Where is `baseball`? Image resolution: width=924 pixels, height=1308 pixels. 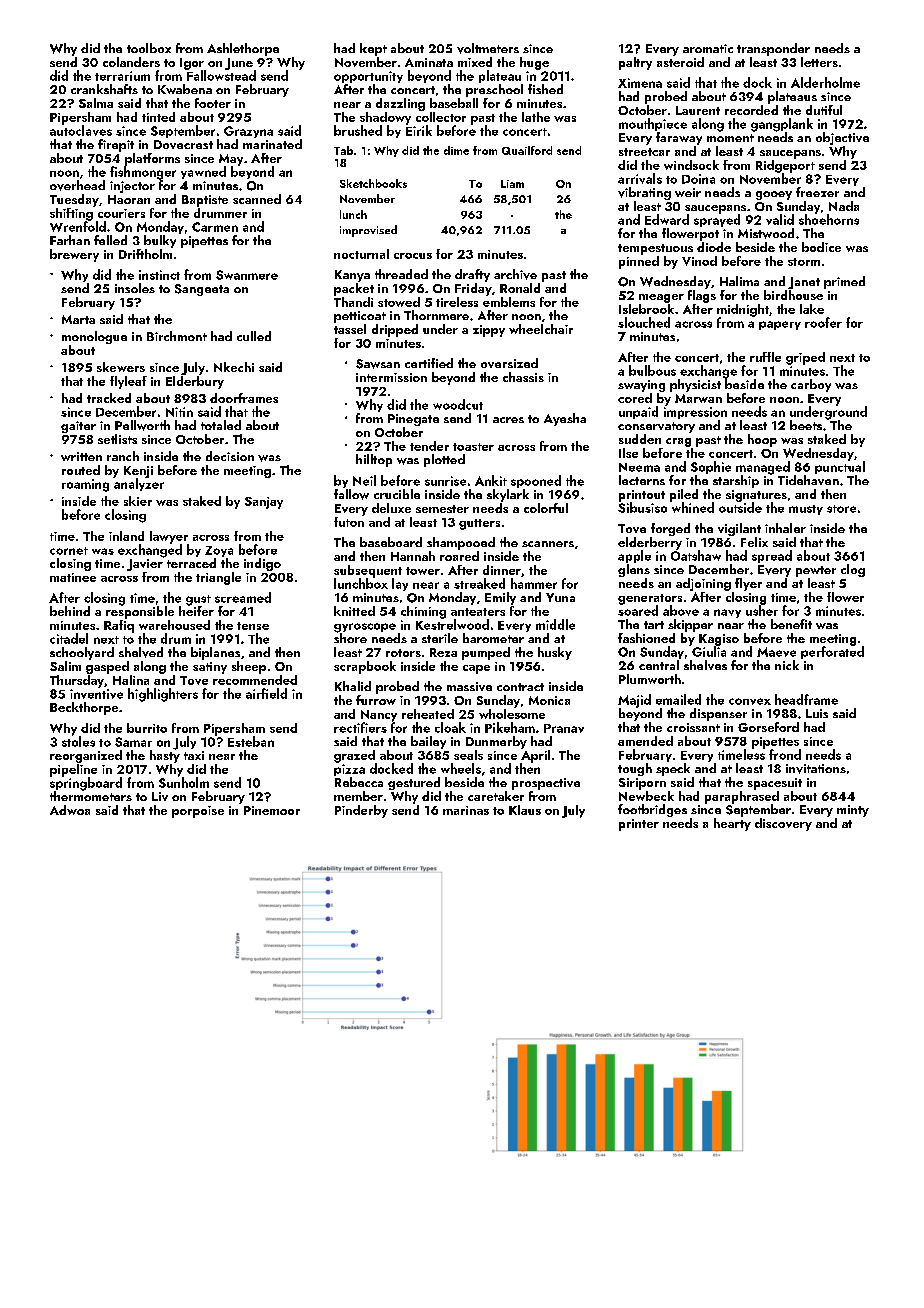 baseball is located at coordinates (454, 103).
